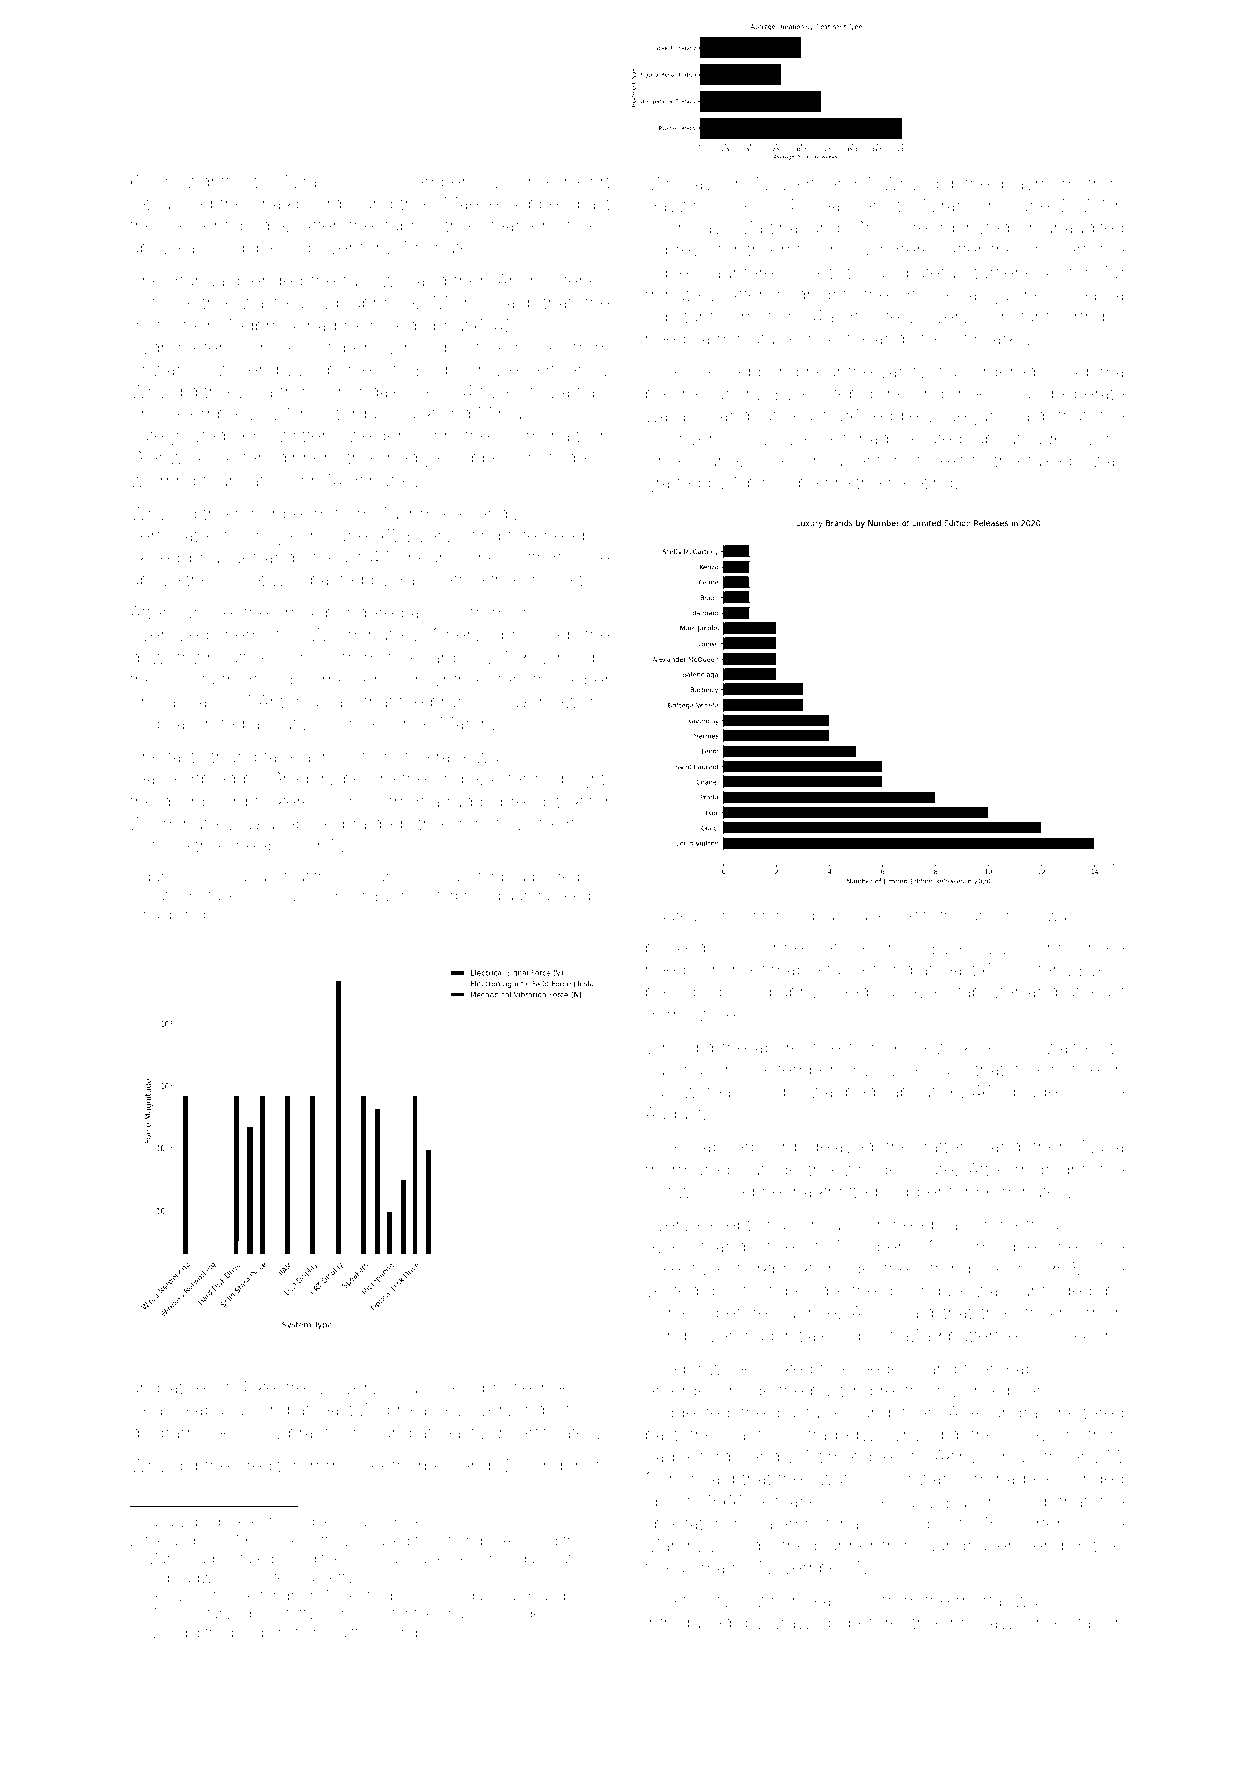  Describe the element at coordinates (197, 181) in the screenshot. I see `snowdrifts` at that location.
